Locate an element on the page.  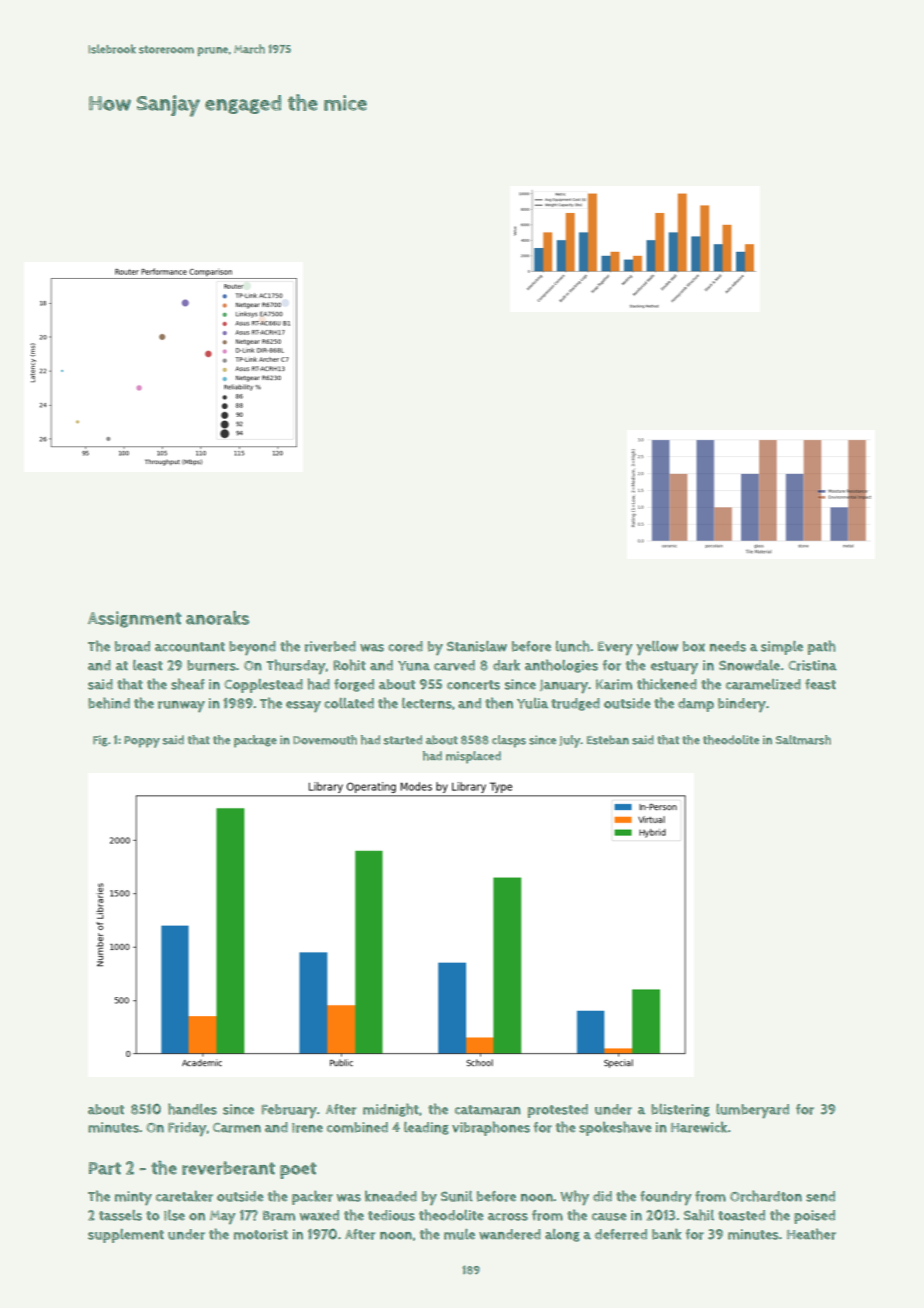
lumberyard is located at coordinates (752, 1111).
